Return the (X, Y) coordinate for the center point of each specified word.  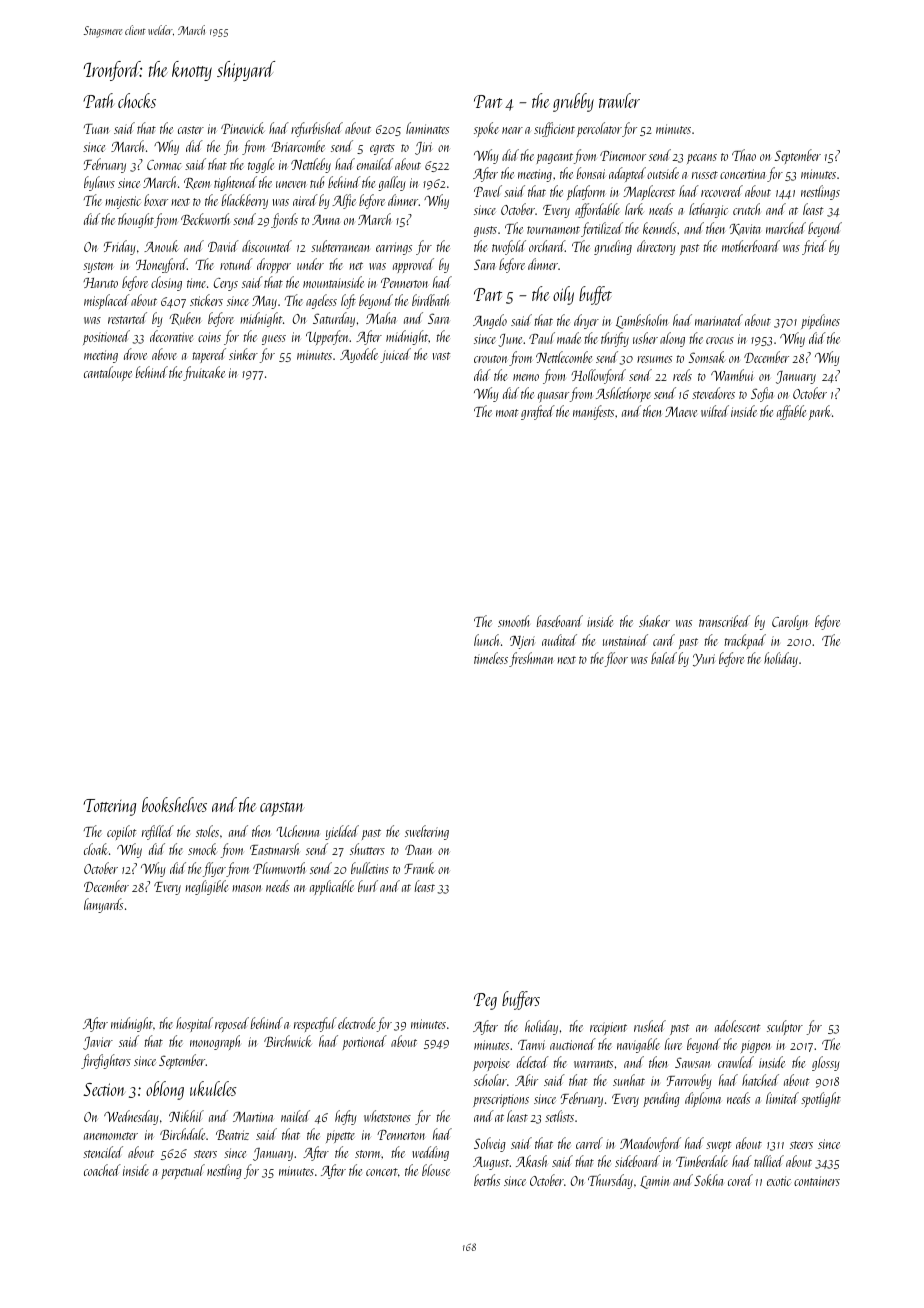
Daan (418, 850)
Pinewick (243, 128)
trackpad (745, 641)
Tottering (109, 807)
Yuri (704, 660)
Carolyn (790, 622)
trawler (619, 100)
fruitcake (204, 373)
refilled (158, 832)
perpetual (183, 1171)
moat (507, 413)
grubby (573, 102)
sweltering (427, 832)
